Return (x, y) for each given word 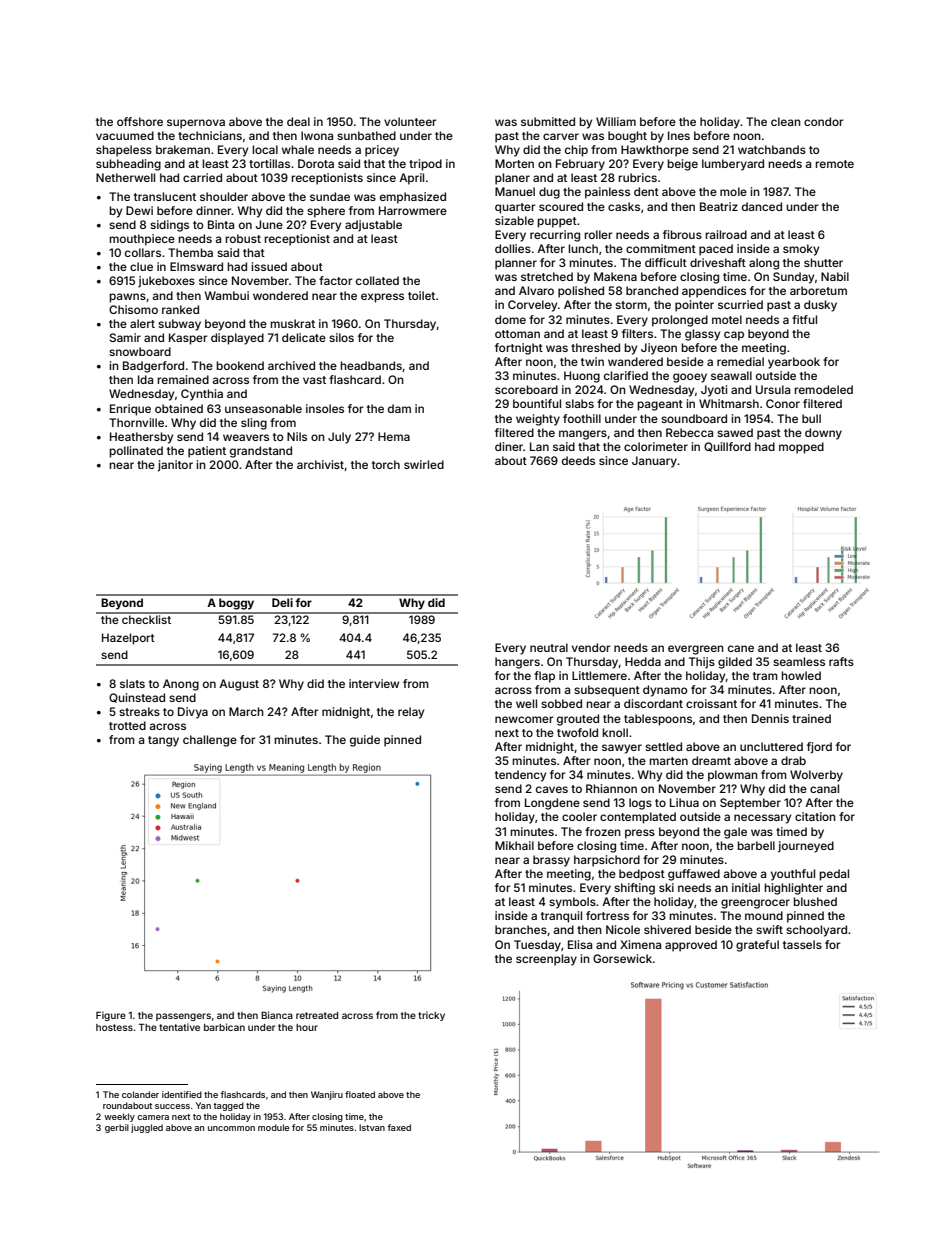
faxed (399, 1127)
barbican (224, 1027)
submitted (548, 121)
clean (786, 121)
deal (298, 121)
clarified (626, 375)
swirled (424, 464)
